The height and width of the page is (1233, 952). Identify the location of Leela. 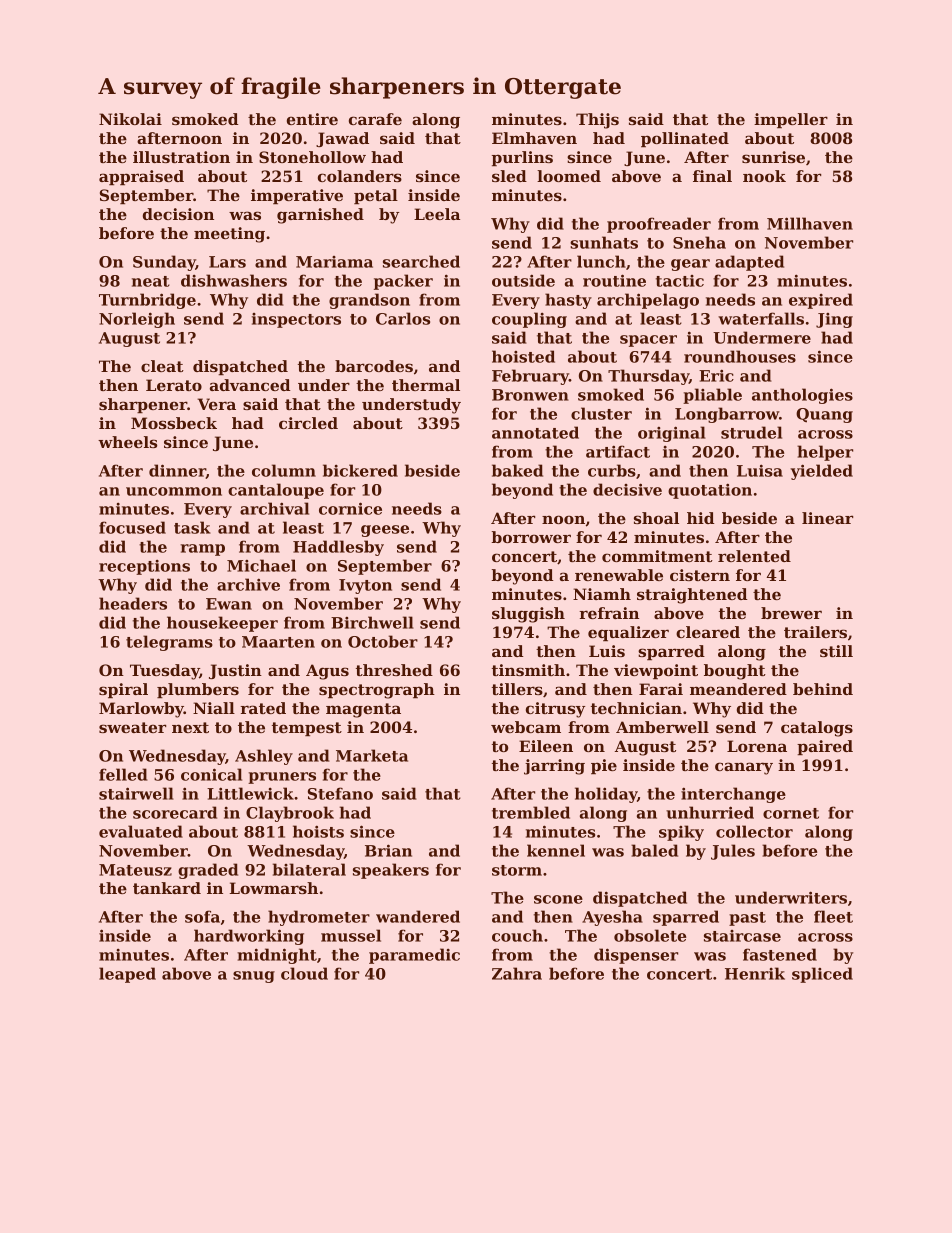
(437, 214).
